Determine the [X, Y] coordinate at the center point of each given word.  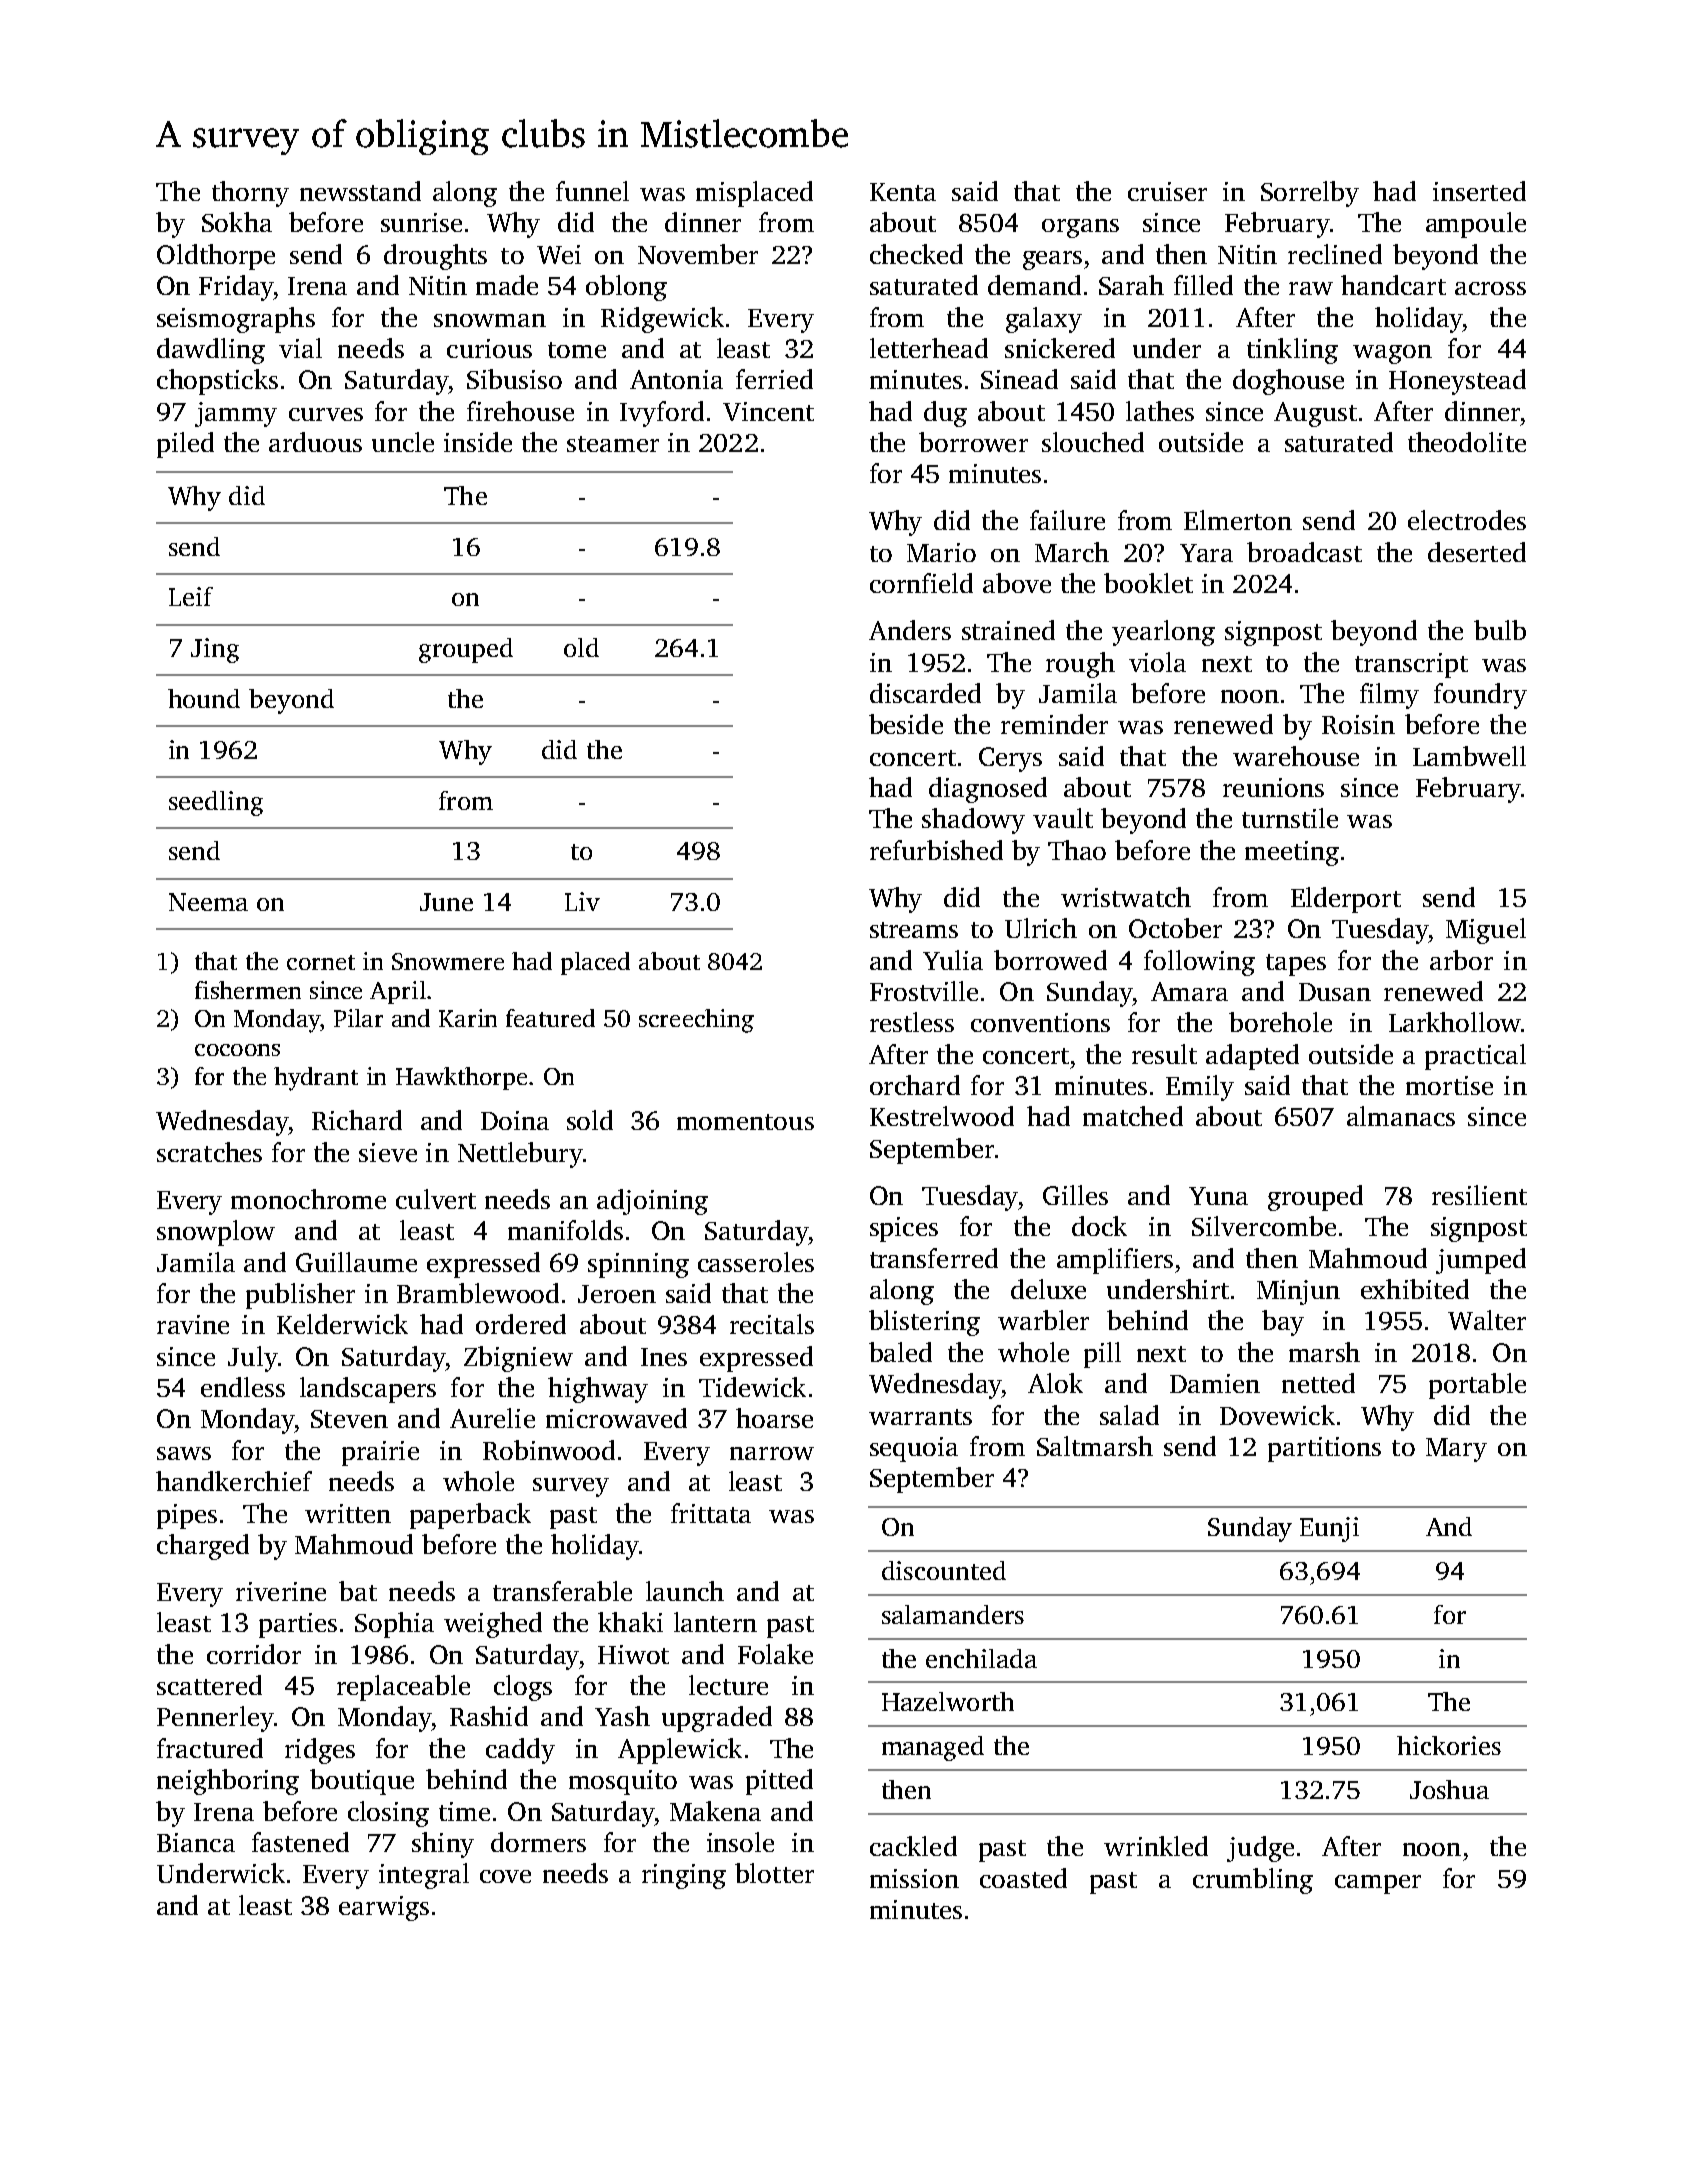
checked [916, 254]
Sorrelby [1310, 194]
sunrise [421, 222]
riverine [281, 1591]
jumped [1481, 1261]
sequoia [914, 1449]
